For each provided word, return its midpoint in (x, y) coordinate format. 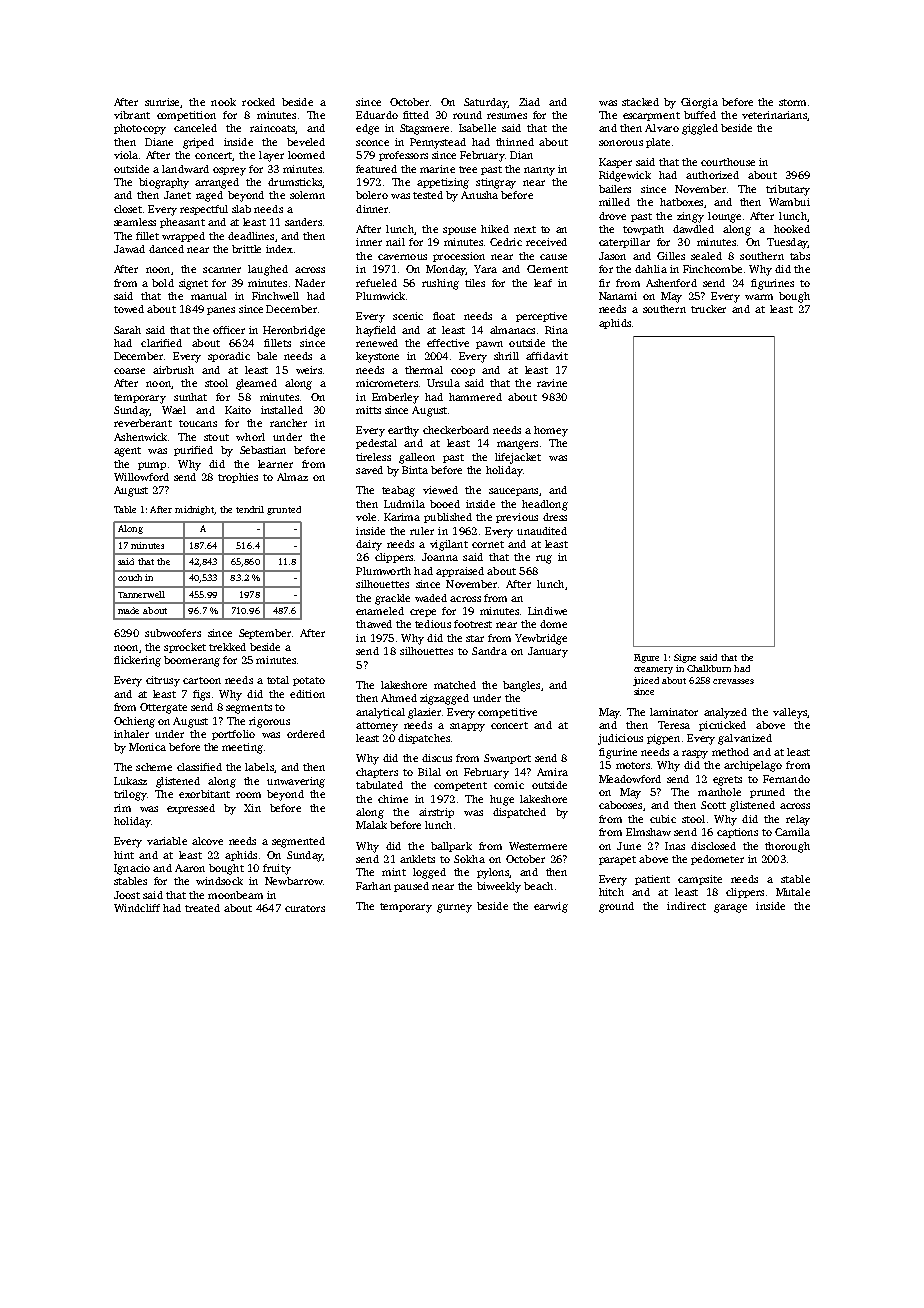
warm (759, 297)
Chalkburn (709, 668)
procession (459, 257)
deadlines (251, 236)
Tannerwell (141, 594)
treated (202, 908)
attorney (377, 727)
